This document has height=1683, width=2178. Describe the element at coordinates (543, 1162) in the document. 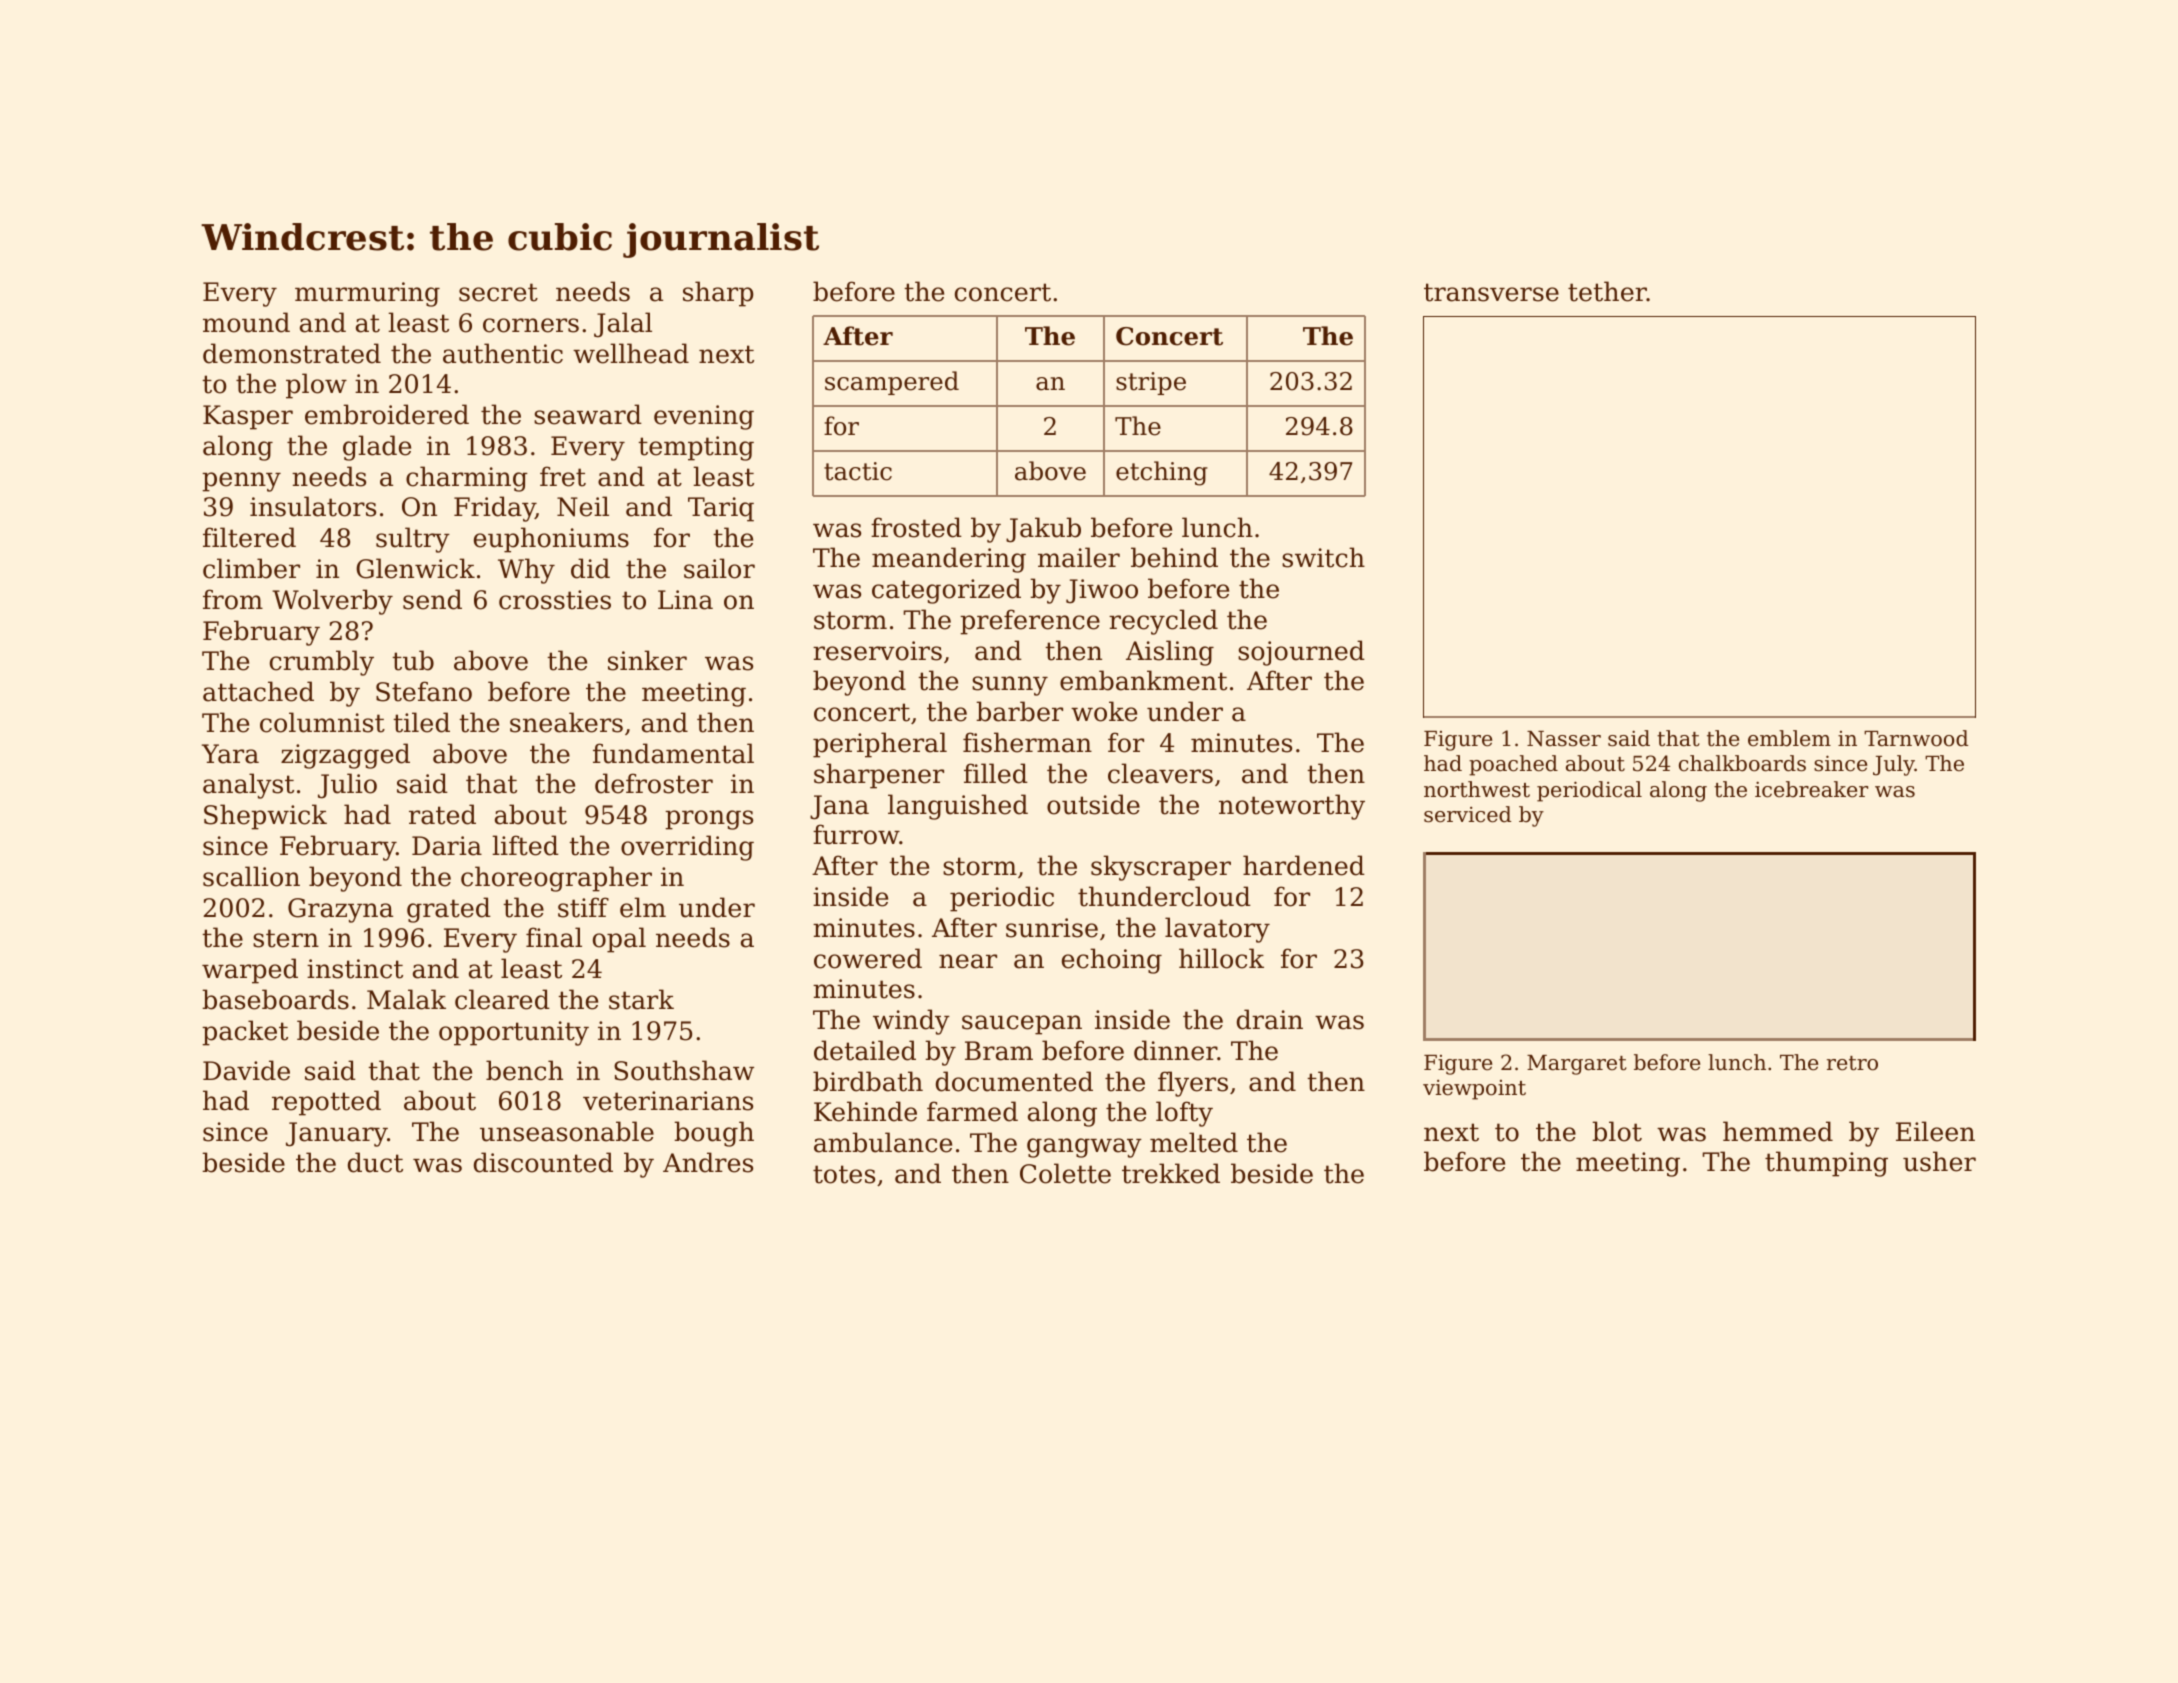

I see `discounted` at that location.
